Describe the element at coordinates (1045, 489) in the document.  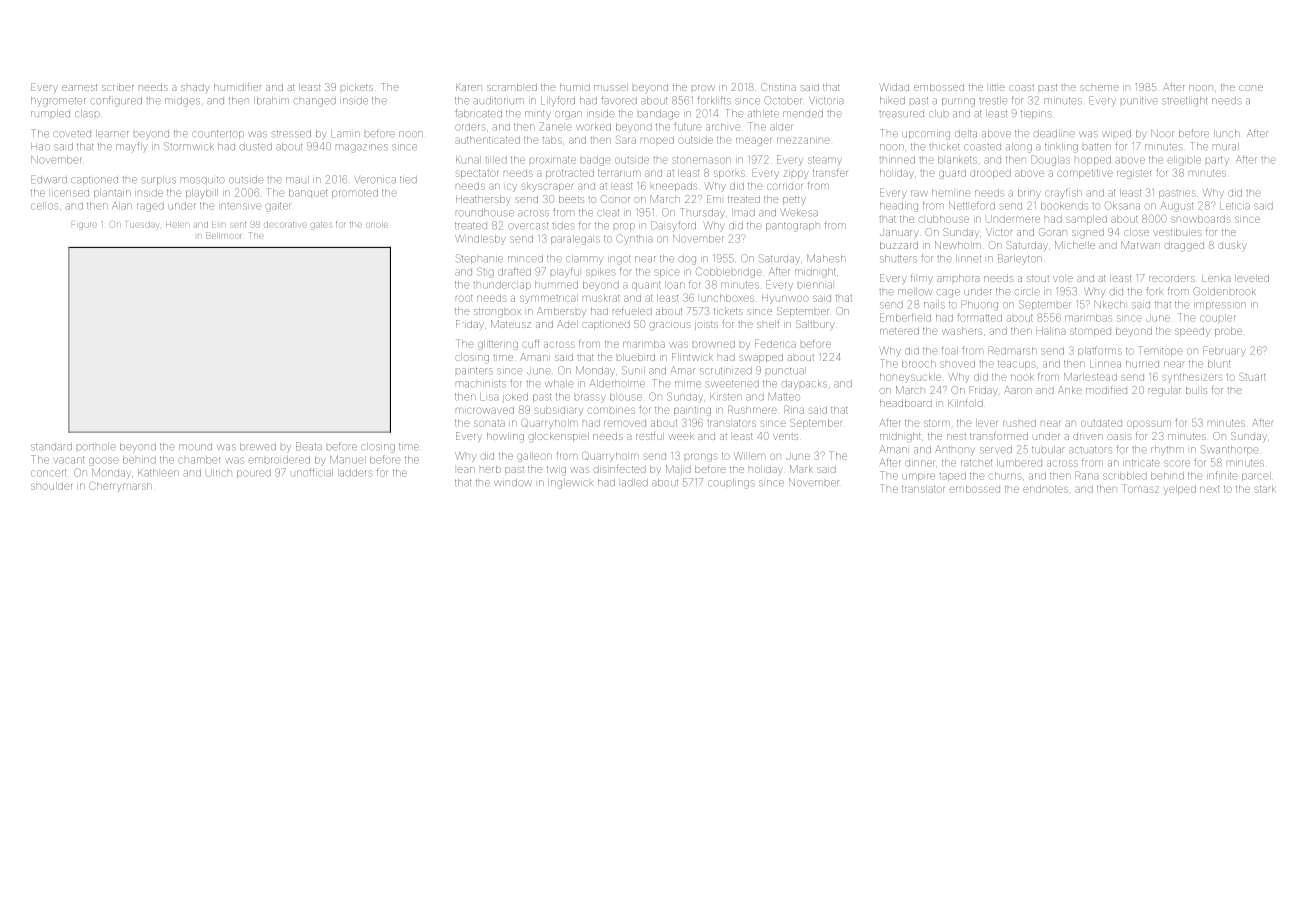
I see `endnotes` at that location.
